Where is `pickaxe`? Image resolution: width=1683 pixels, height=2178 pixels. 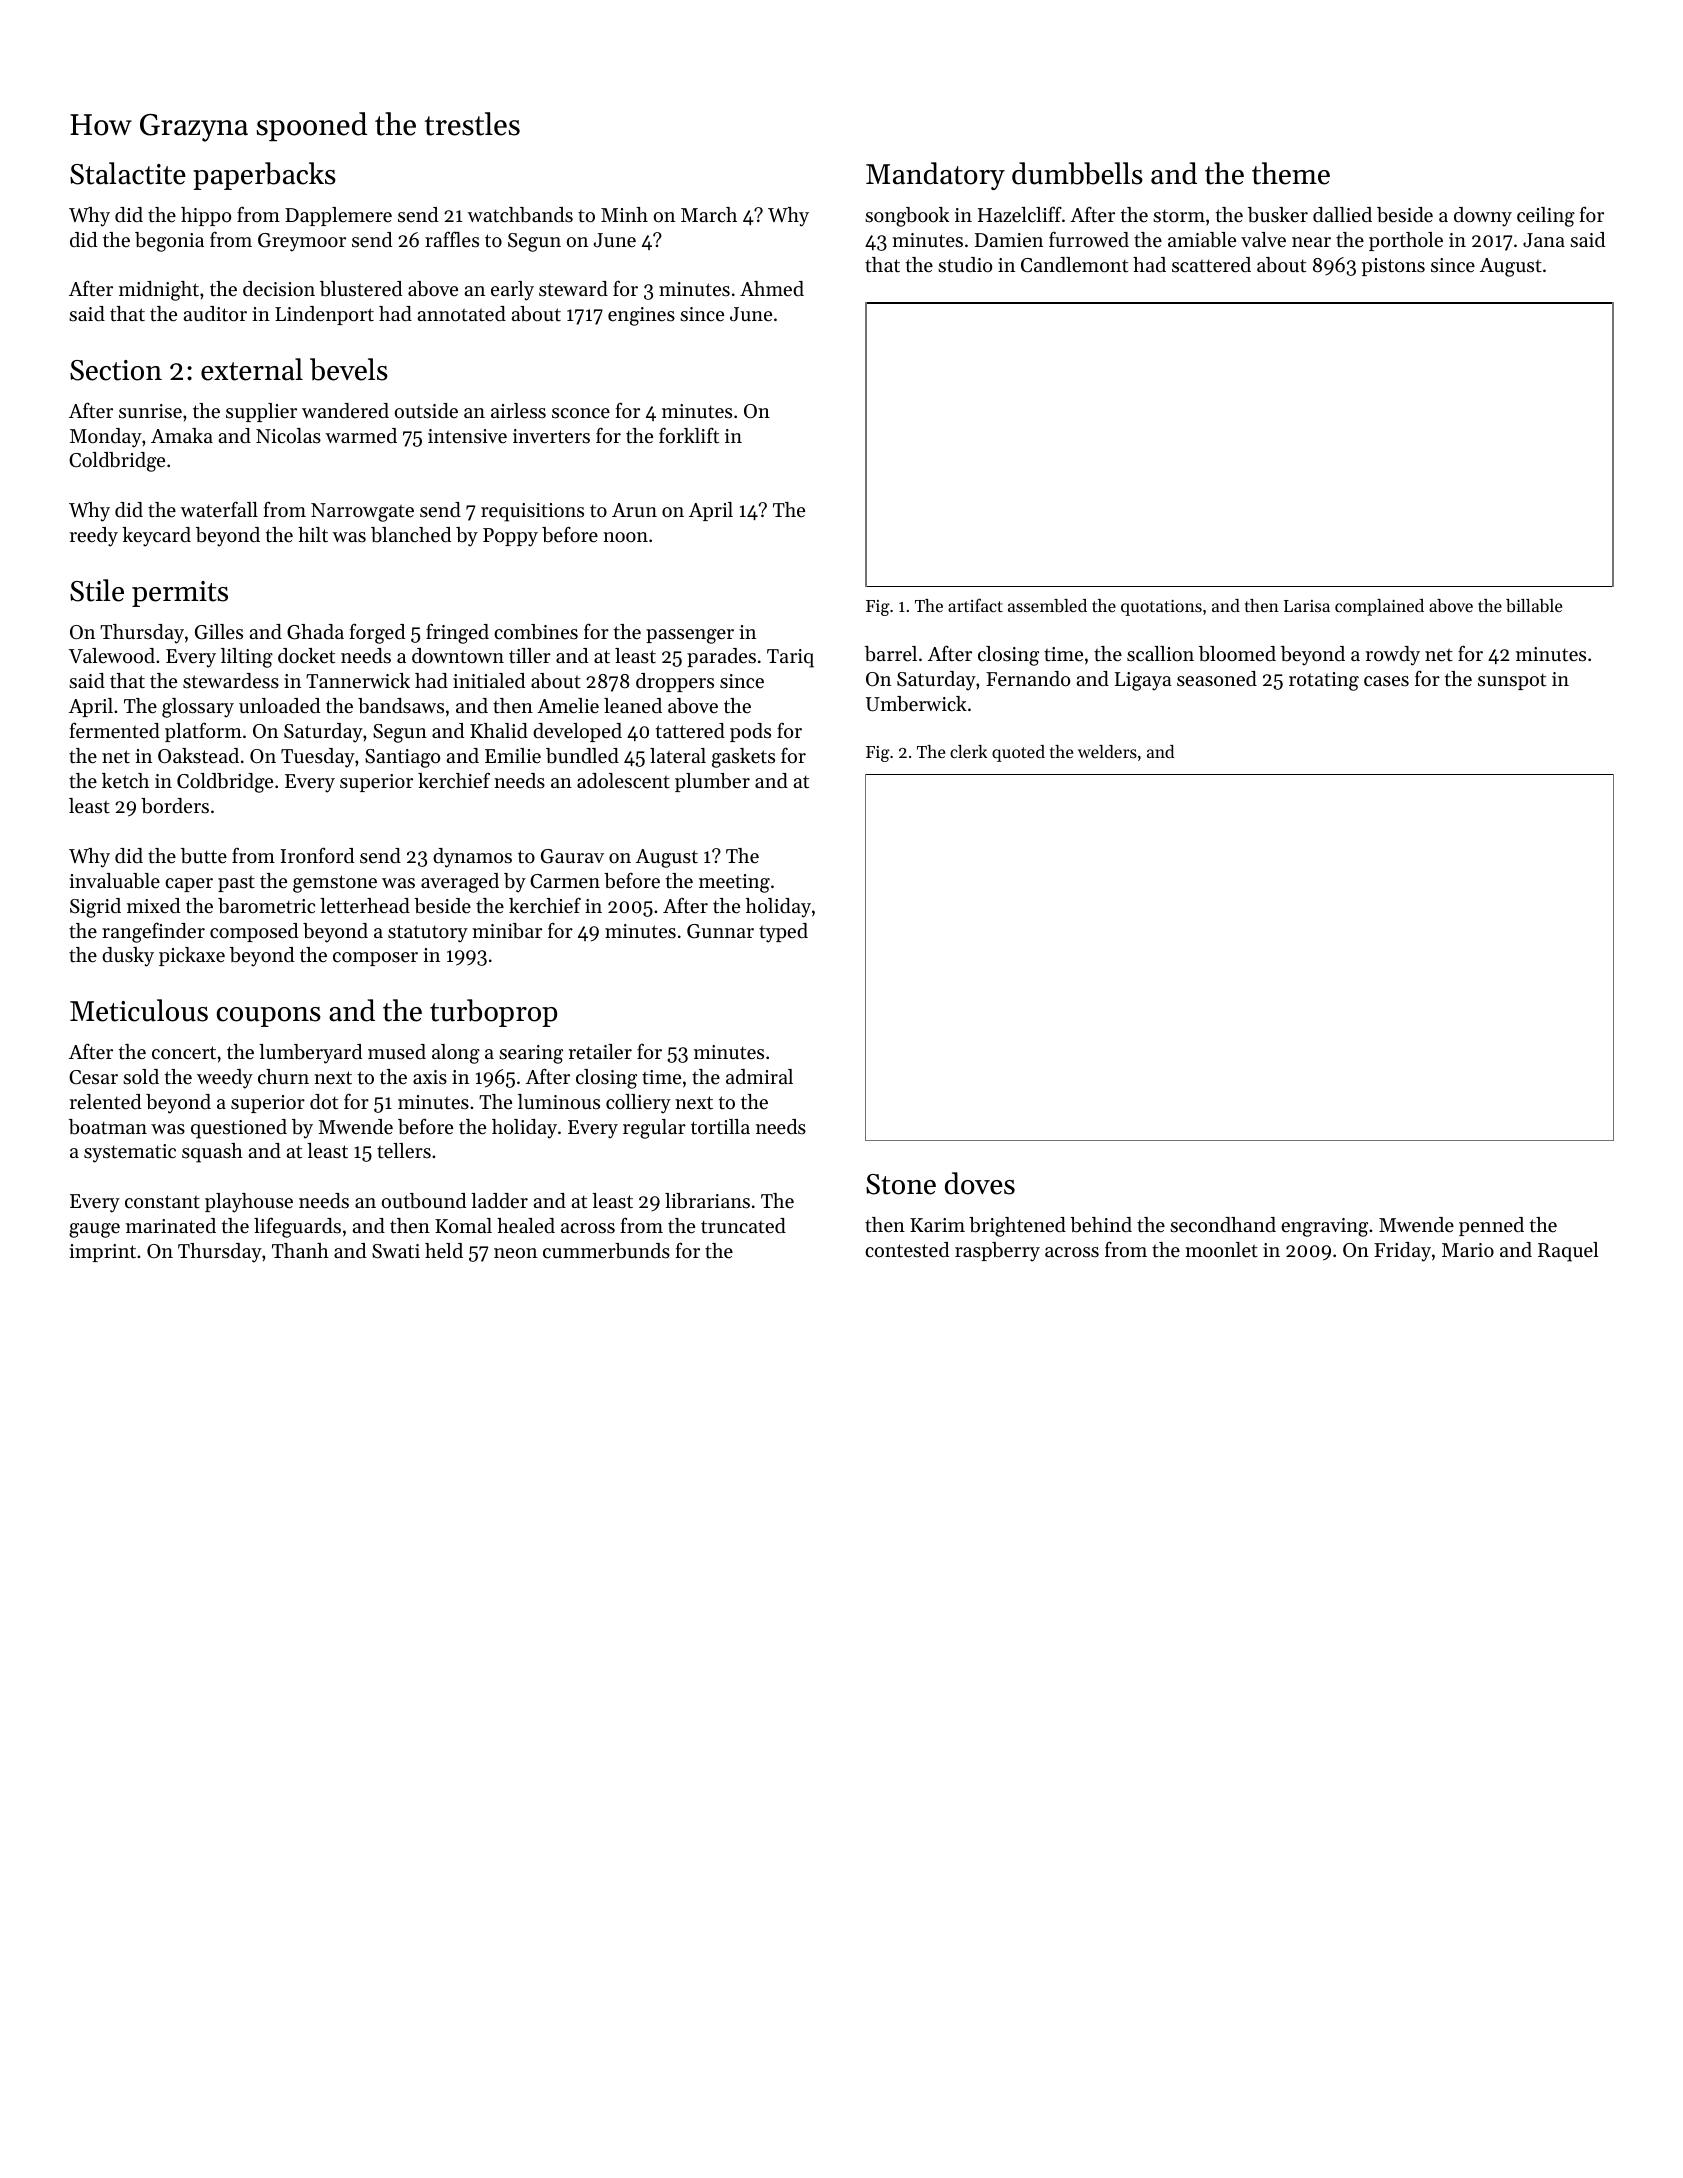 pickaxe is located at coordinates (192, 956).
